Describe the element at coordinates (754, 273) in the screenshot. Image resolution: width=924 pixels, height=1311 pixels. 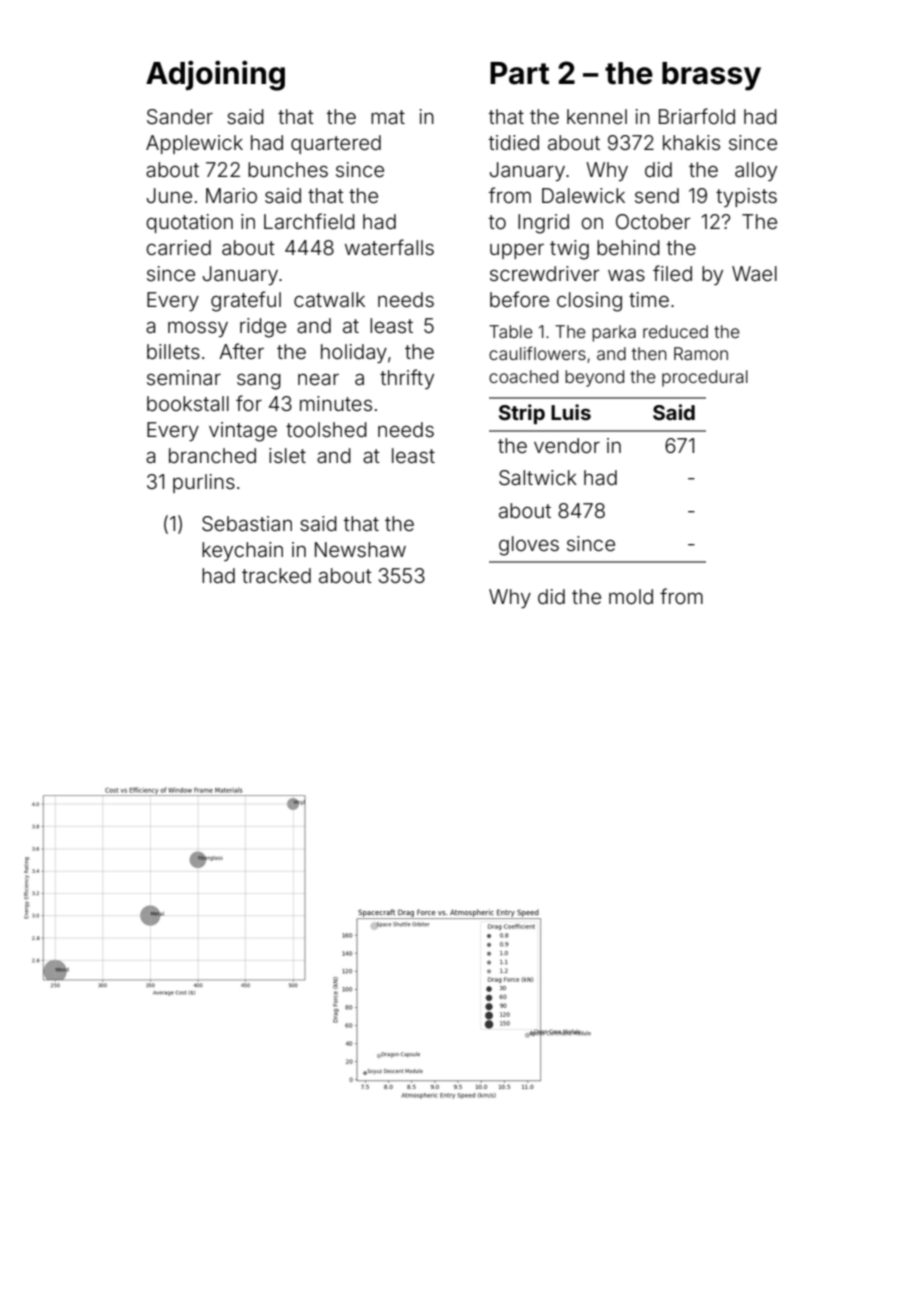
I see `Wael` at that location.
